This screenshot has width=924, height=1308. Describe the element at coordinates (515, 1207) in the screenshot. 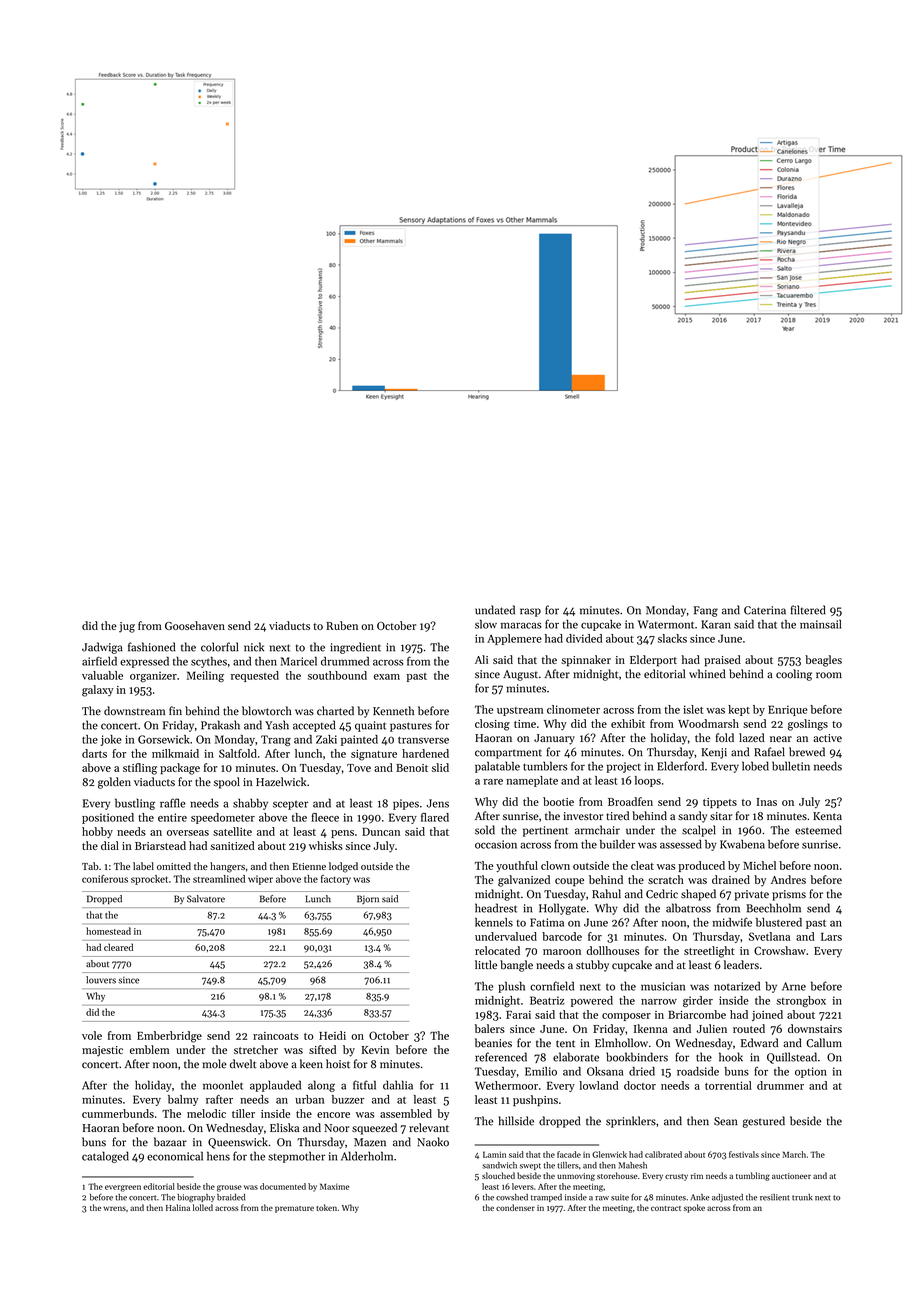

I see `condenser` at that location.
